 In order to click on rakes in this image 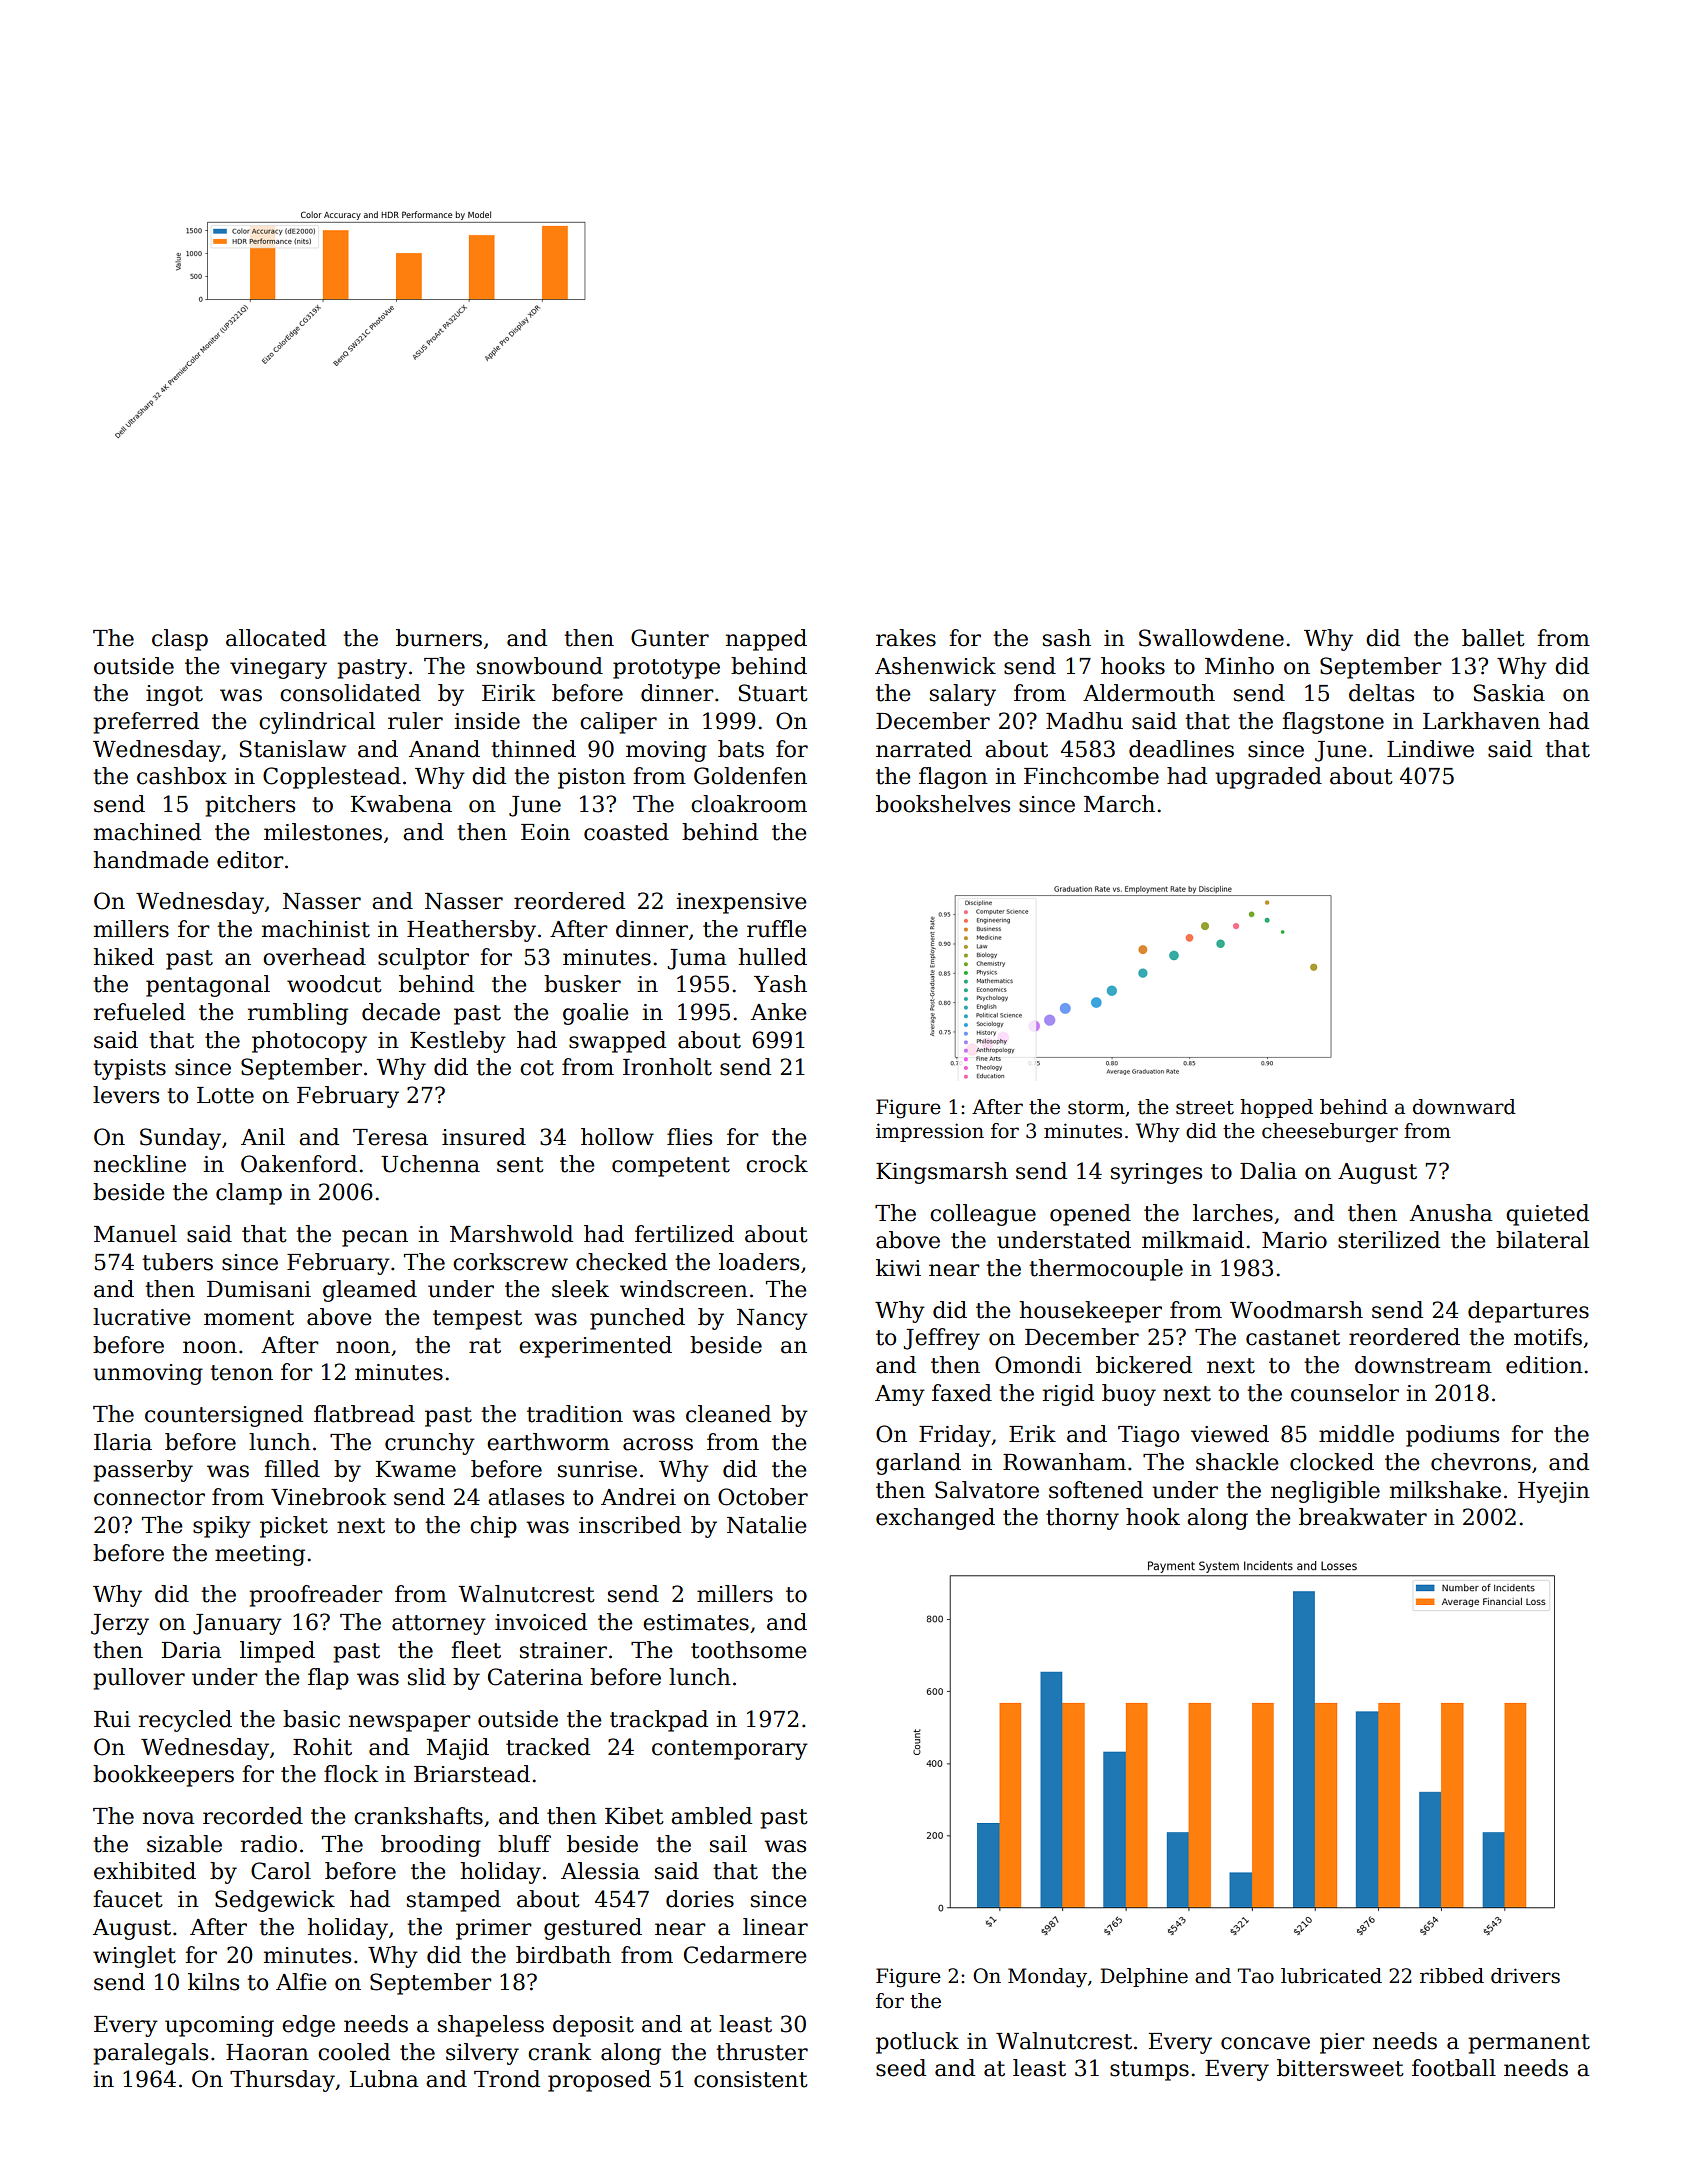, I will do `click(906, 638)`.
